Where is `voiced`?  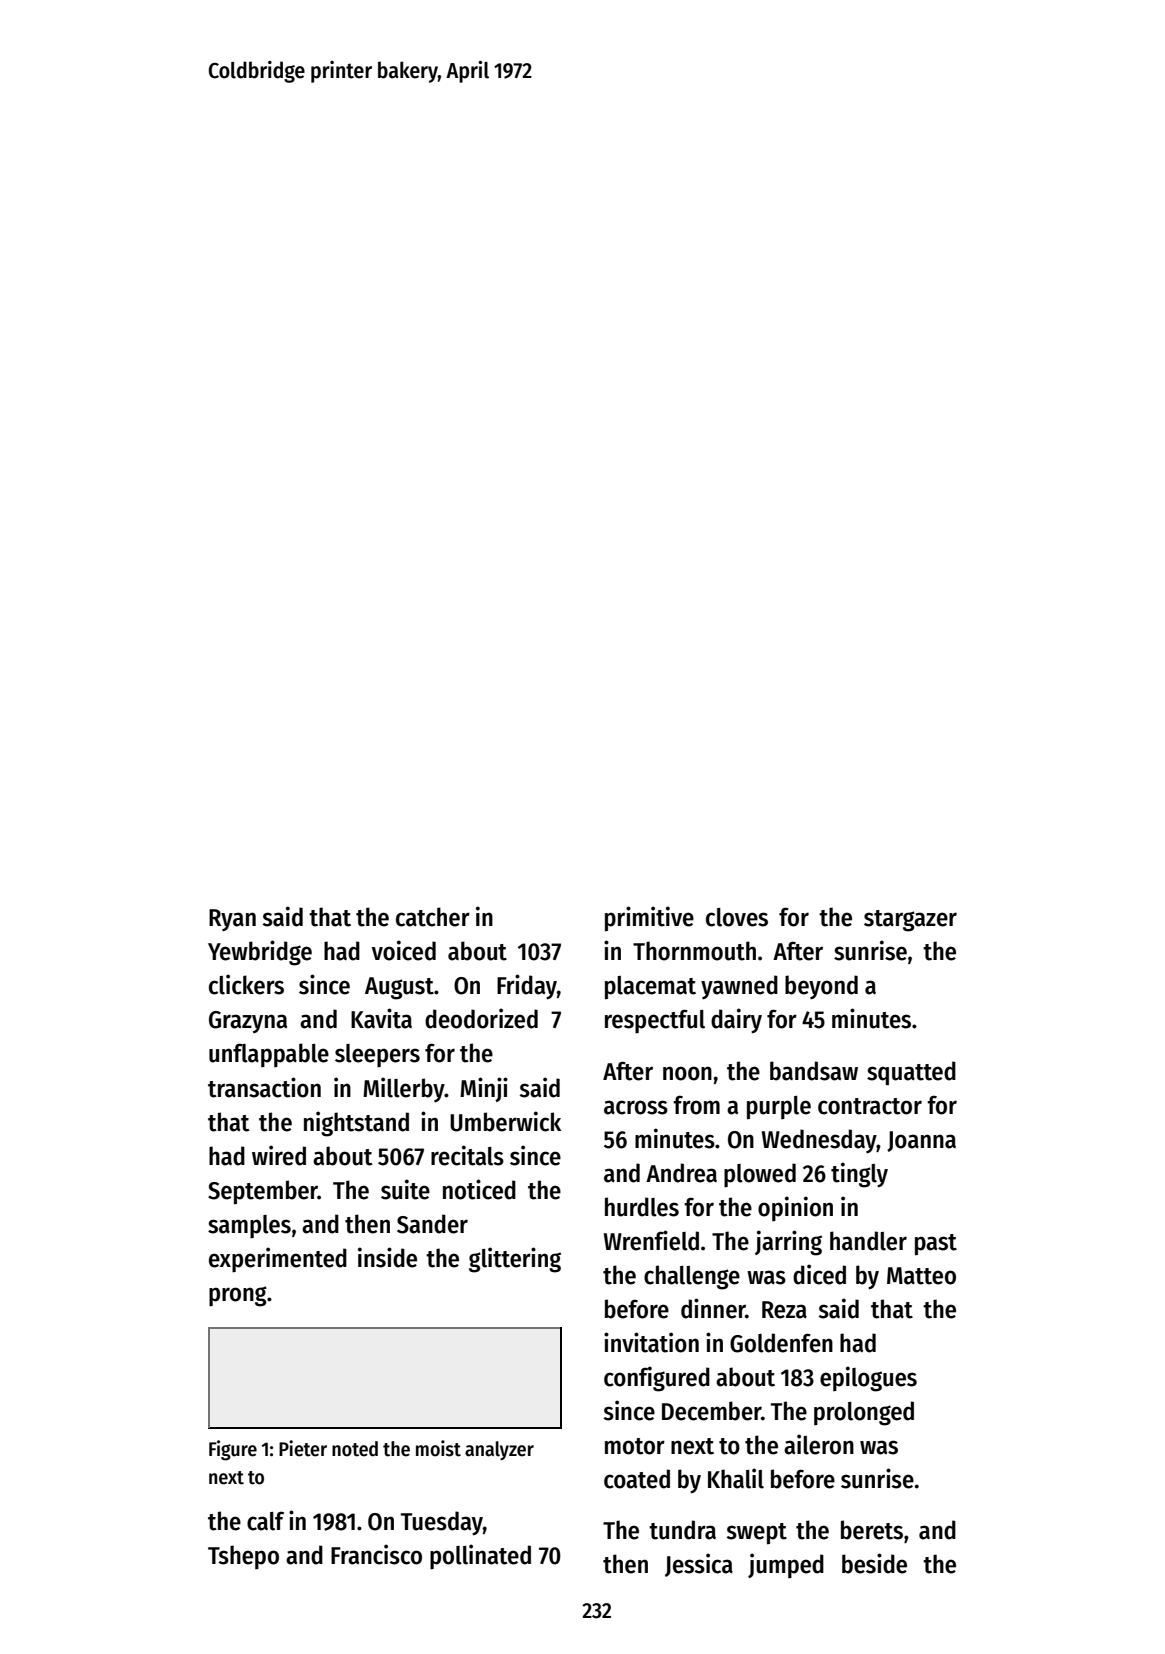
voiced is located at coordinates (404, 950).
